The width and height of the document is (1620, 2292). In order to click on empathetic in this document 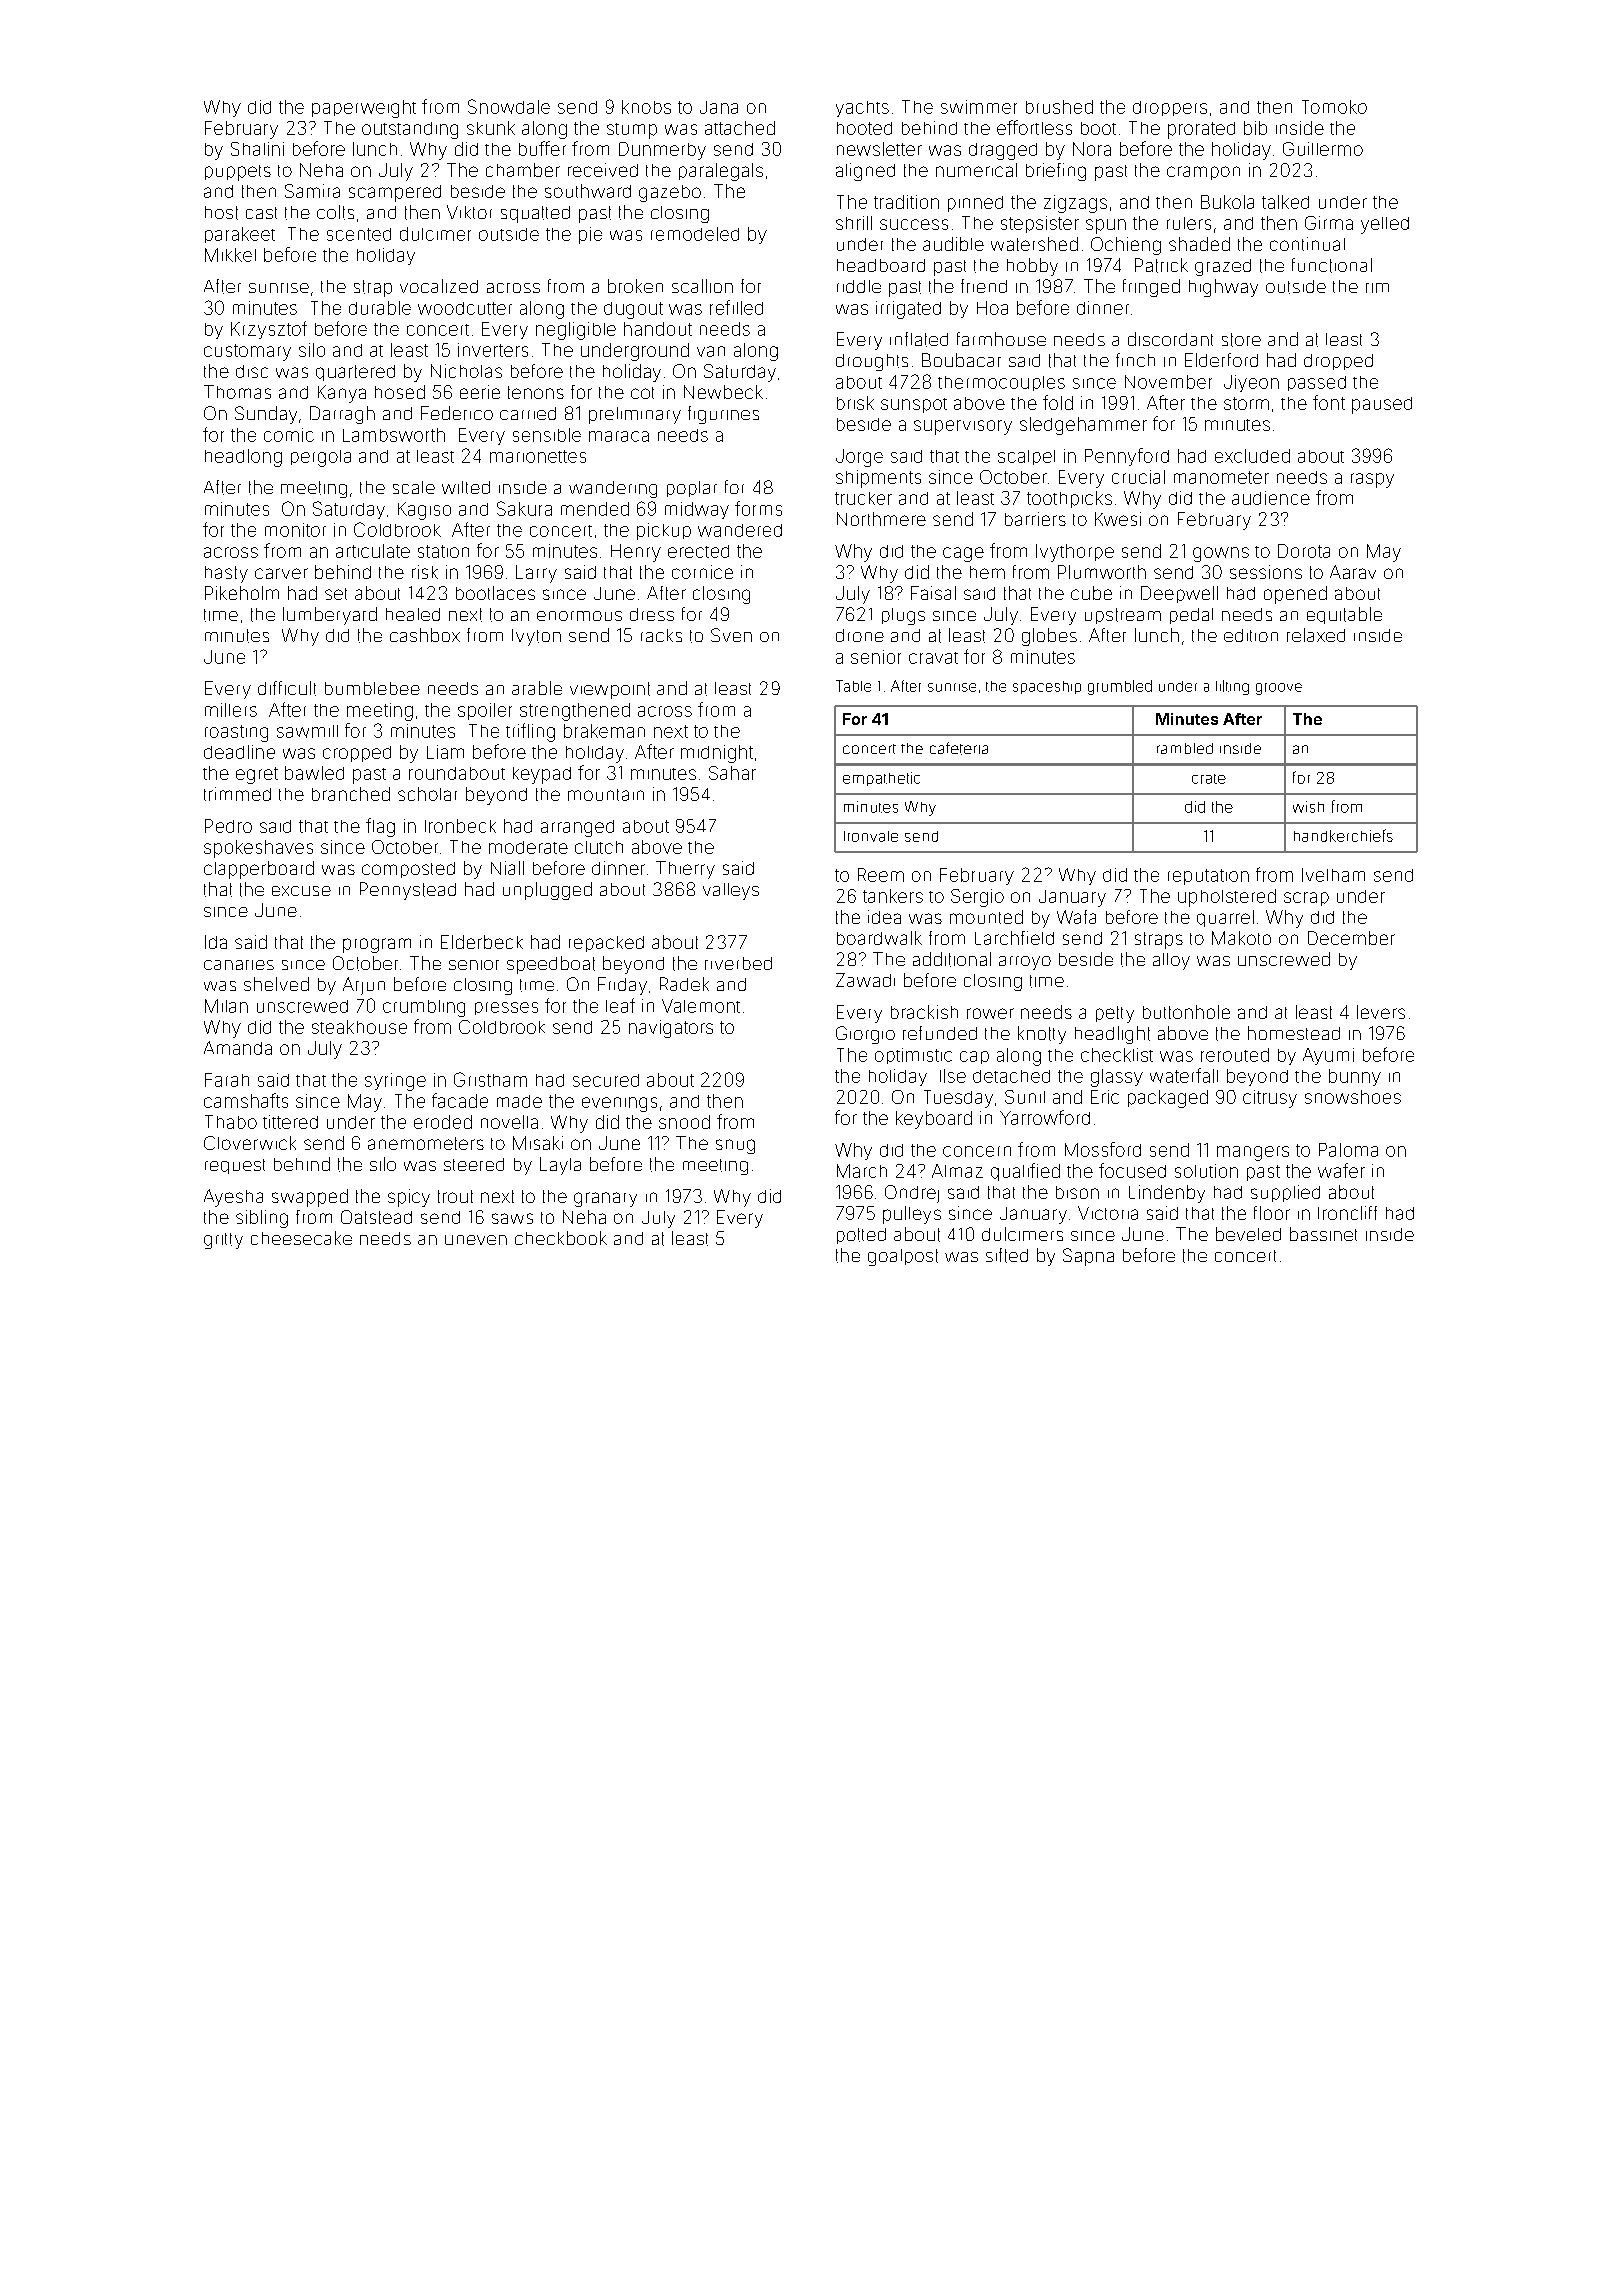, I will do `click(881, 779)`.
